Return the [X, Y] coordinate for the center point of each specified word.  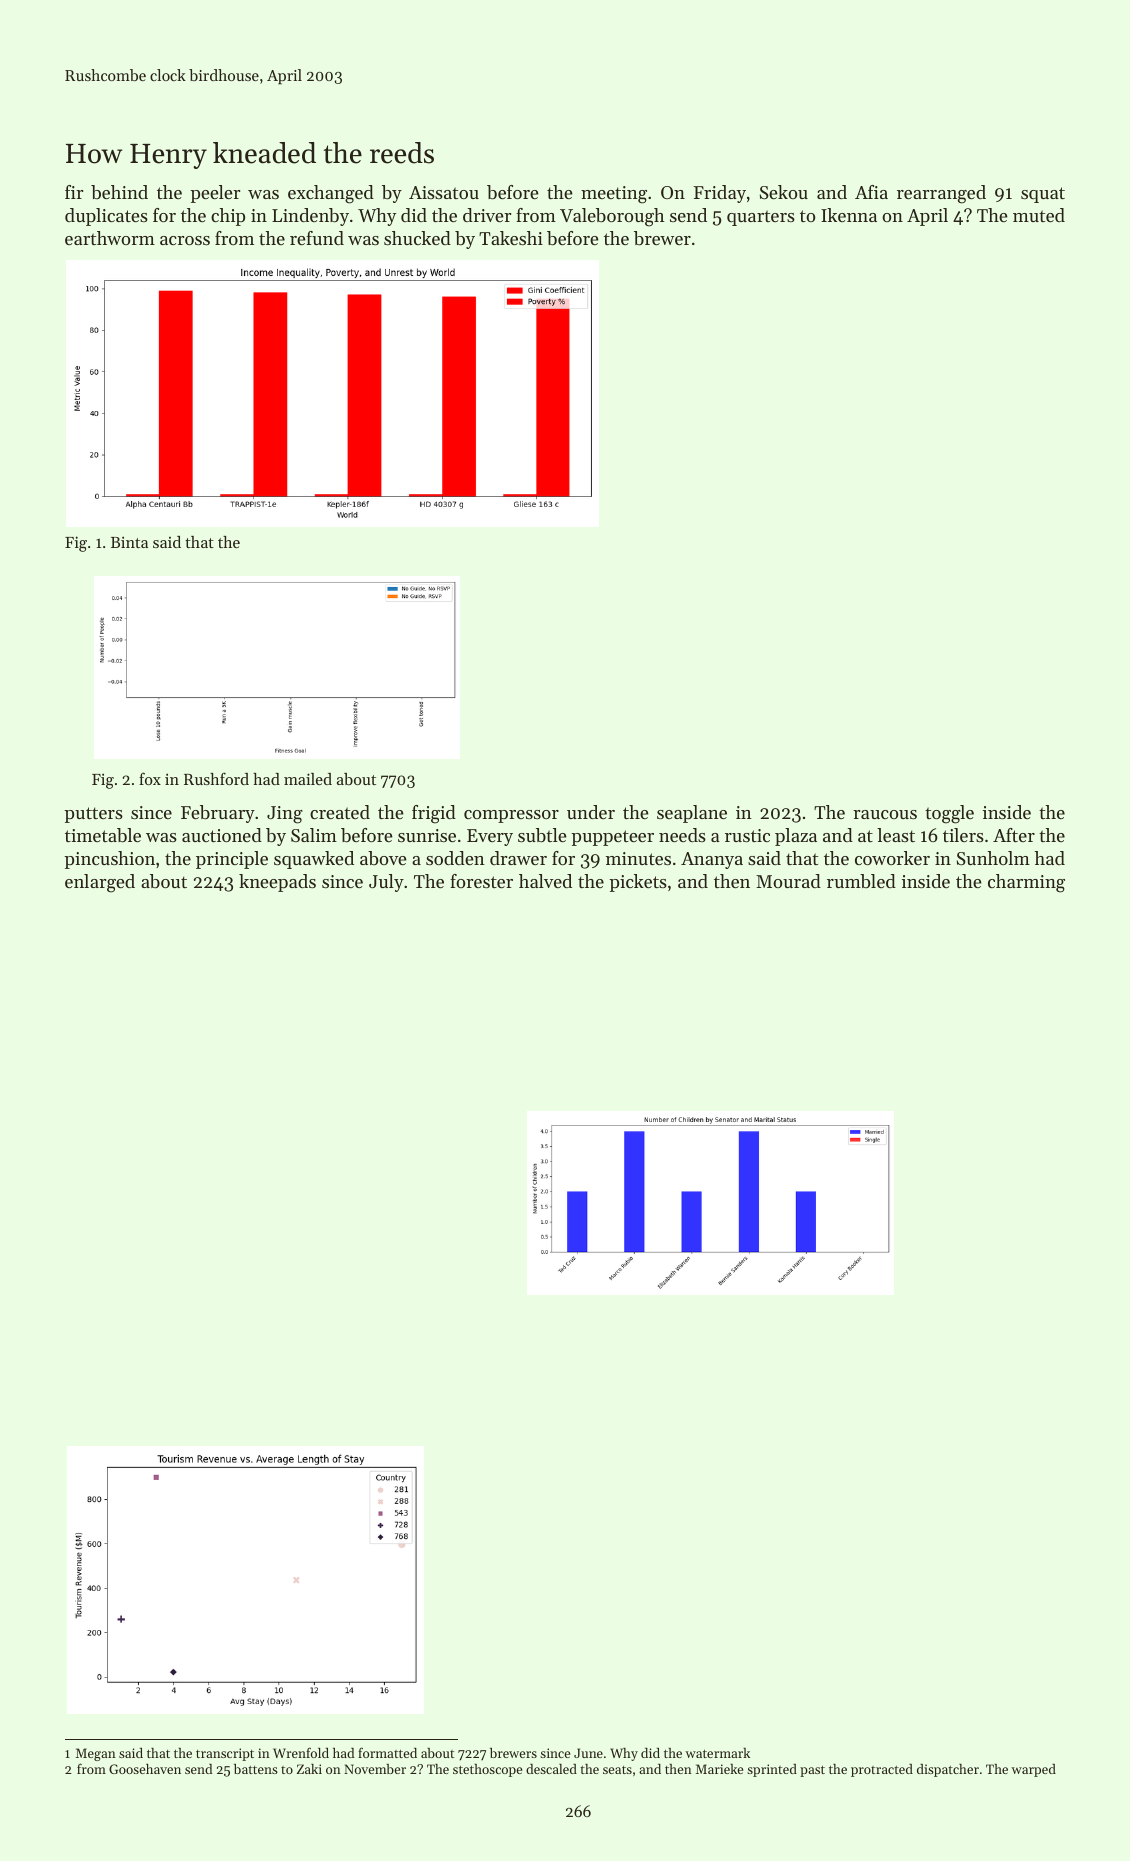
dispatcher [948, 1770]
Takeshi [511, 238]
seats [617, 1770]
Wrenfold [301, 1752]
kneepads [277, 883]
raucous [885, 814]
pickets [638, 883]
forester [481, 881]
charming [1026, 883]
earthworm [110, 238]
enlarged [100, 883]
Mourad [788, 881]
